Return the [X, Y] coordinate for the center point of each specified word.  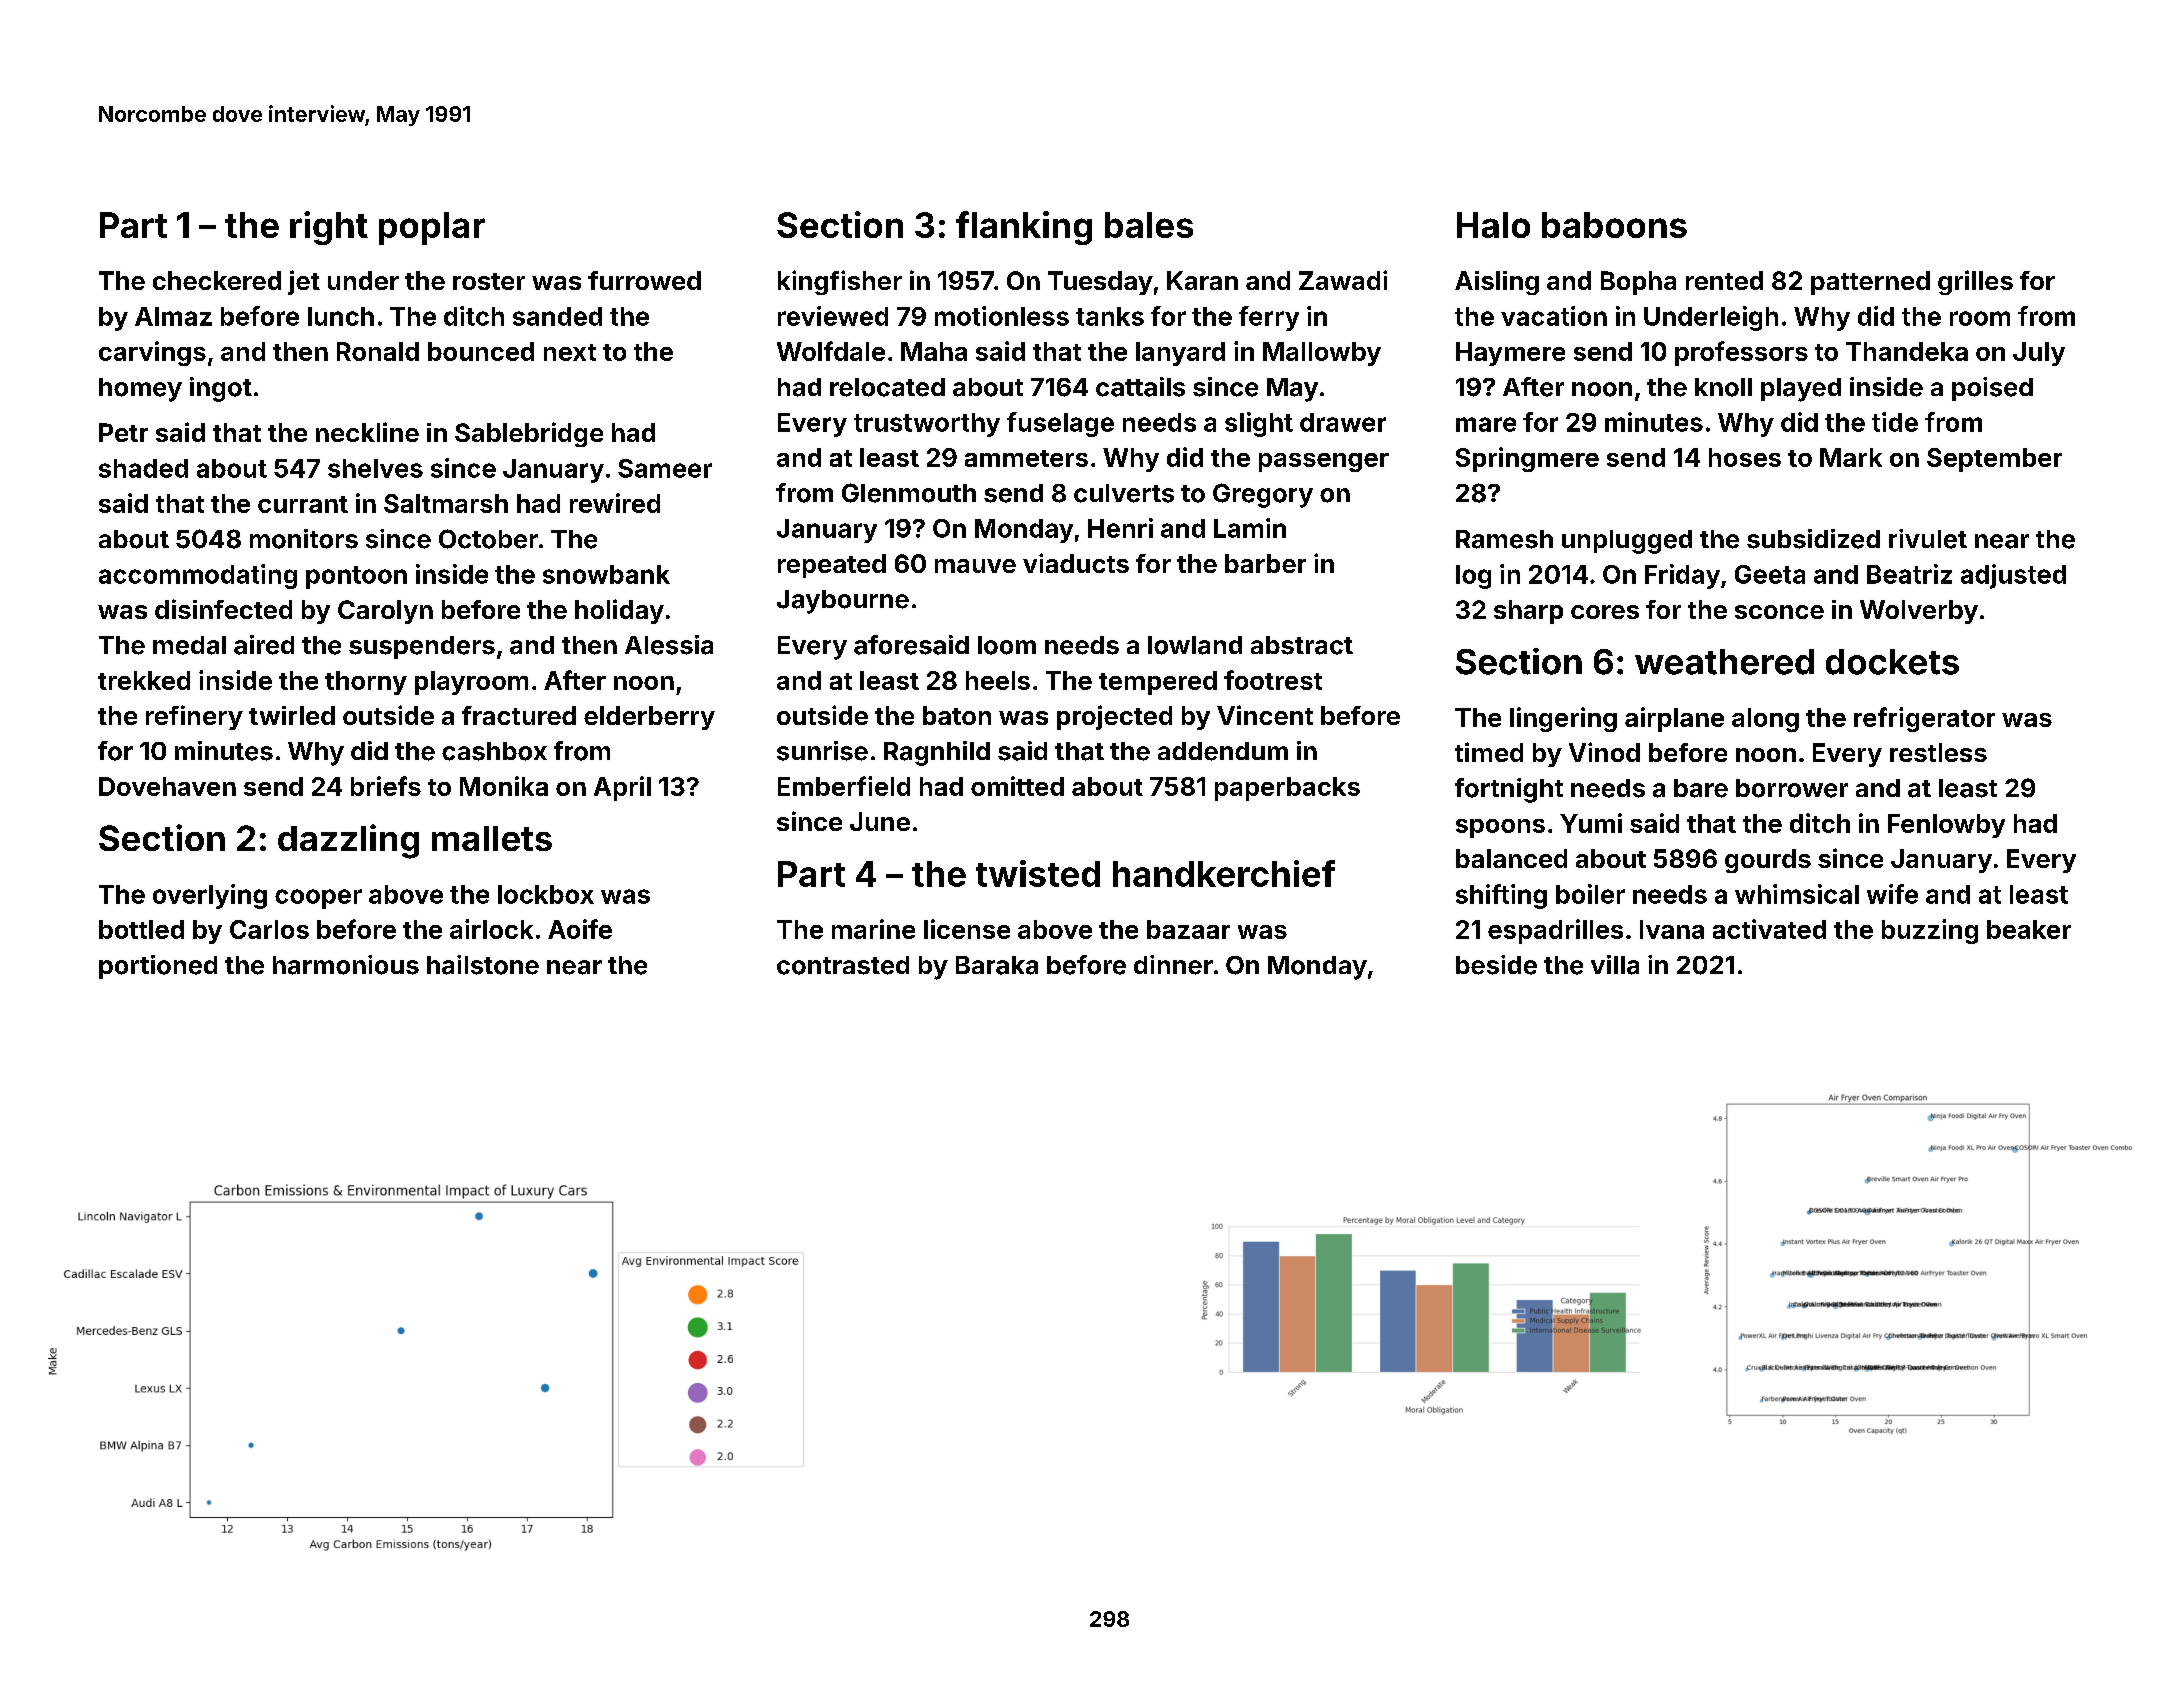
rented [1724, 280]
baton [957, 715]
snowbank [606, 574]
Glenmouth [909, 493]
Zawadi [1343, 280]
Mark [1851, 457]
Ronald [378, 351]
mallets [492, 838]
